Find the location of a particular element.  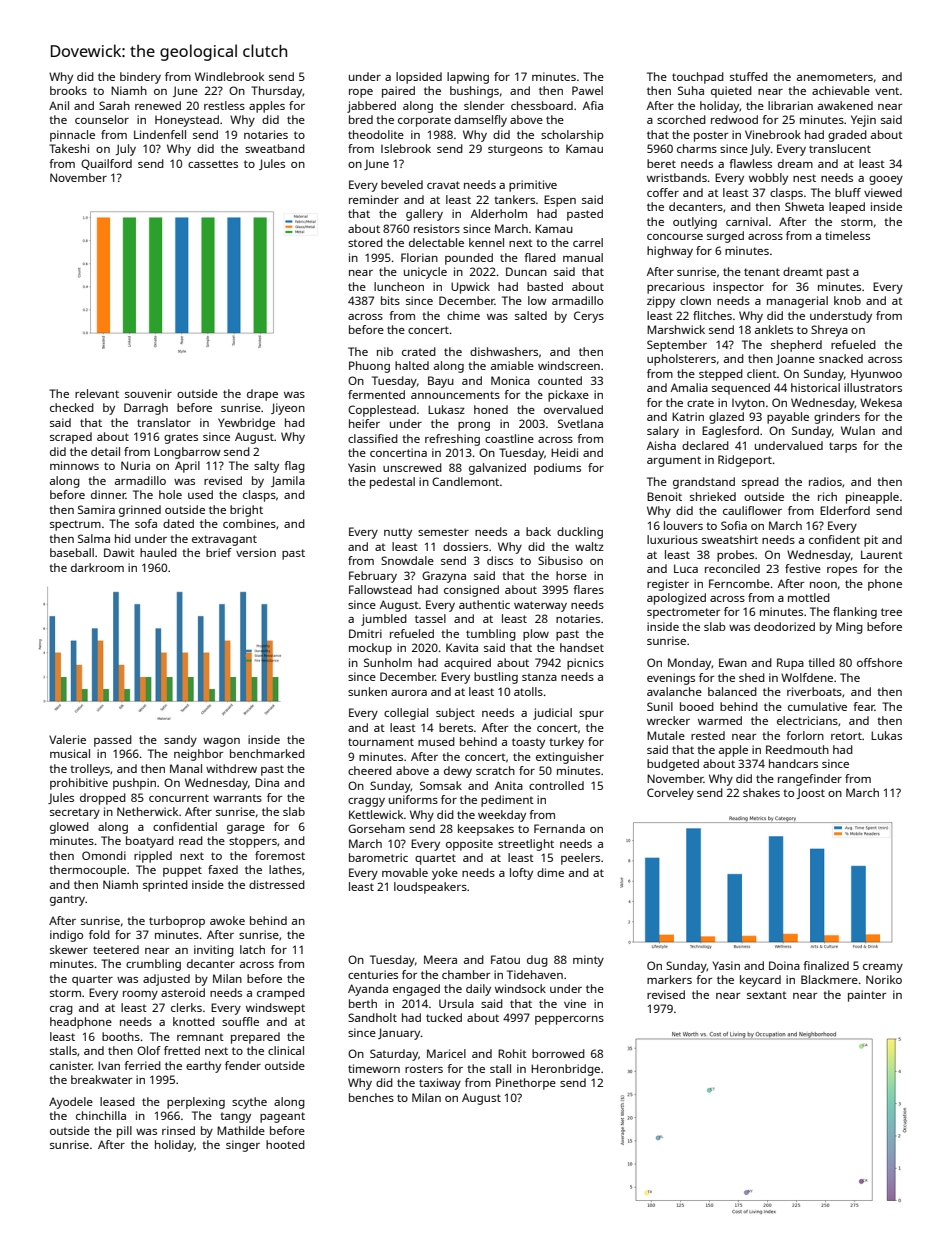

picnics is located at coordinates (585, 664).
